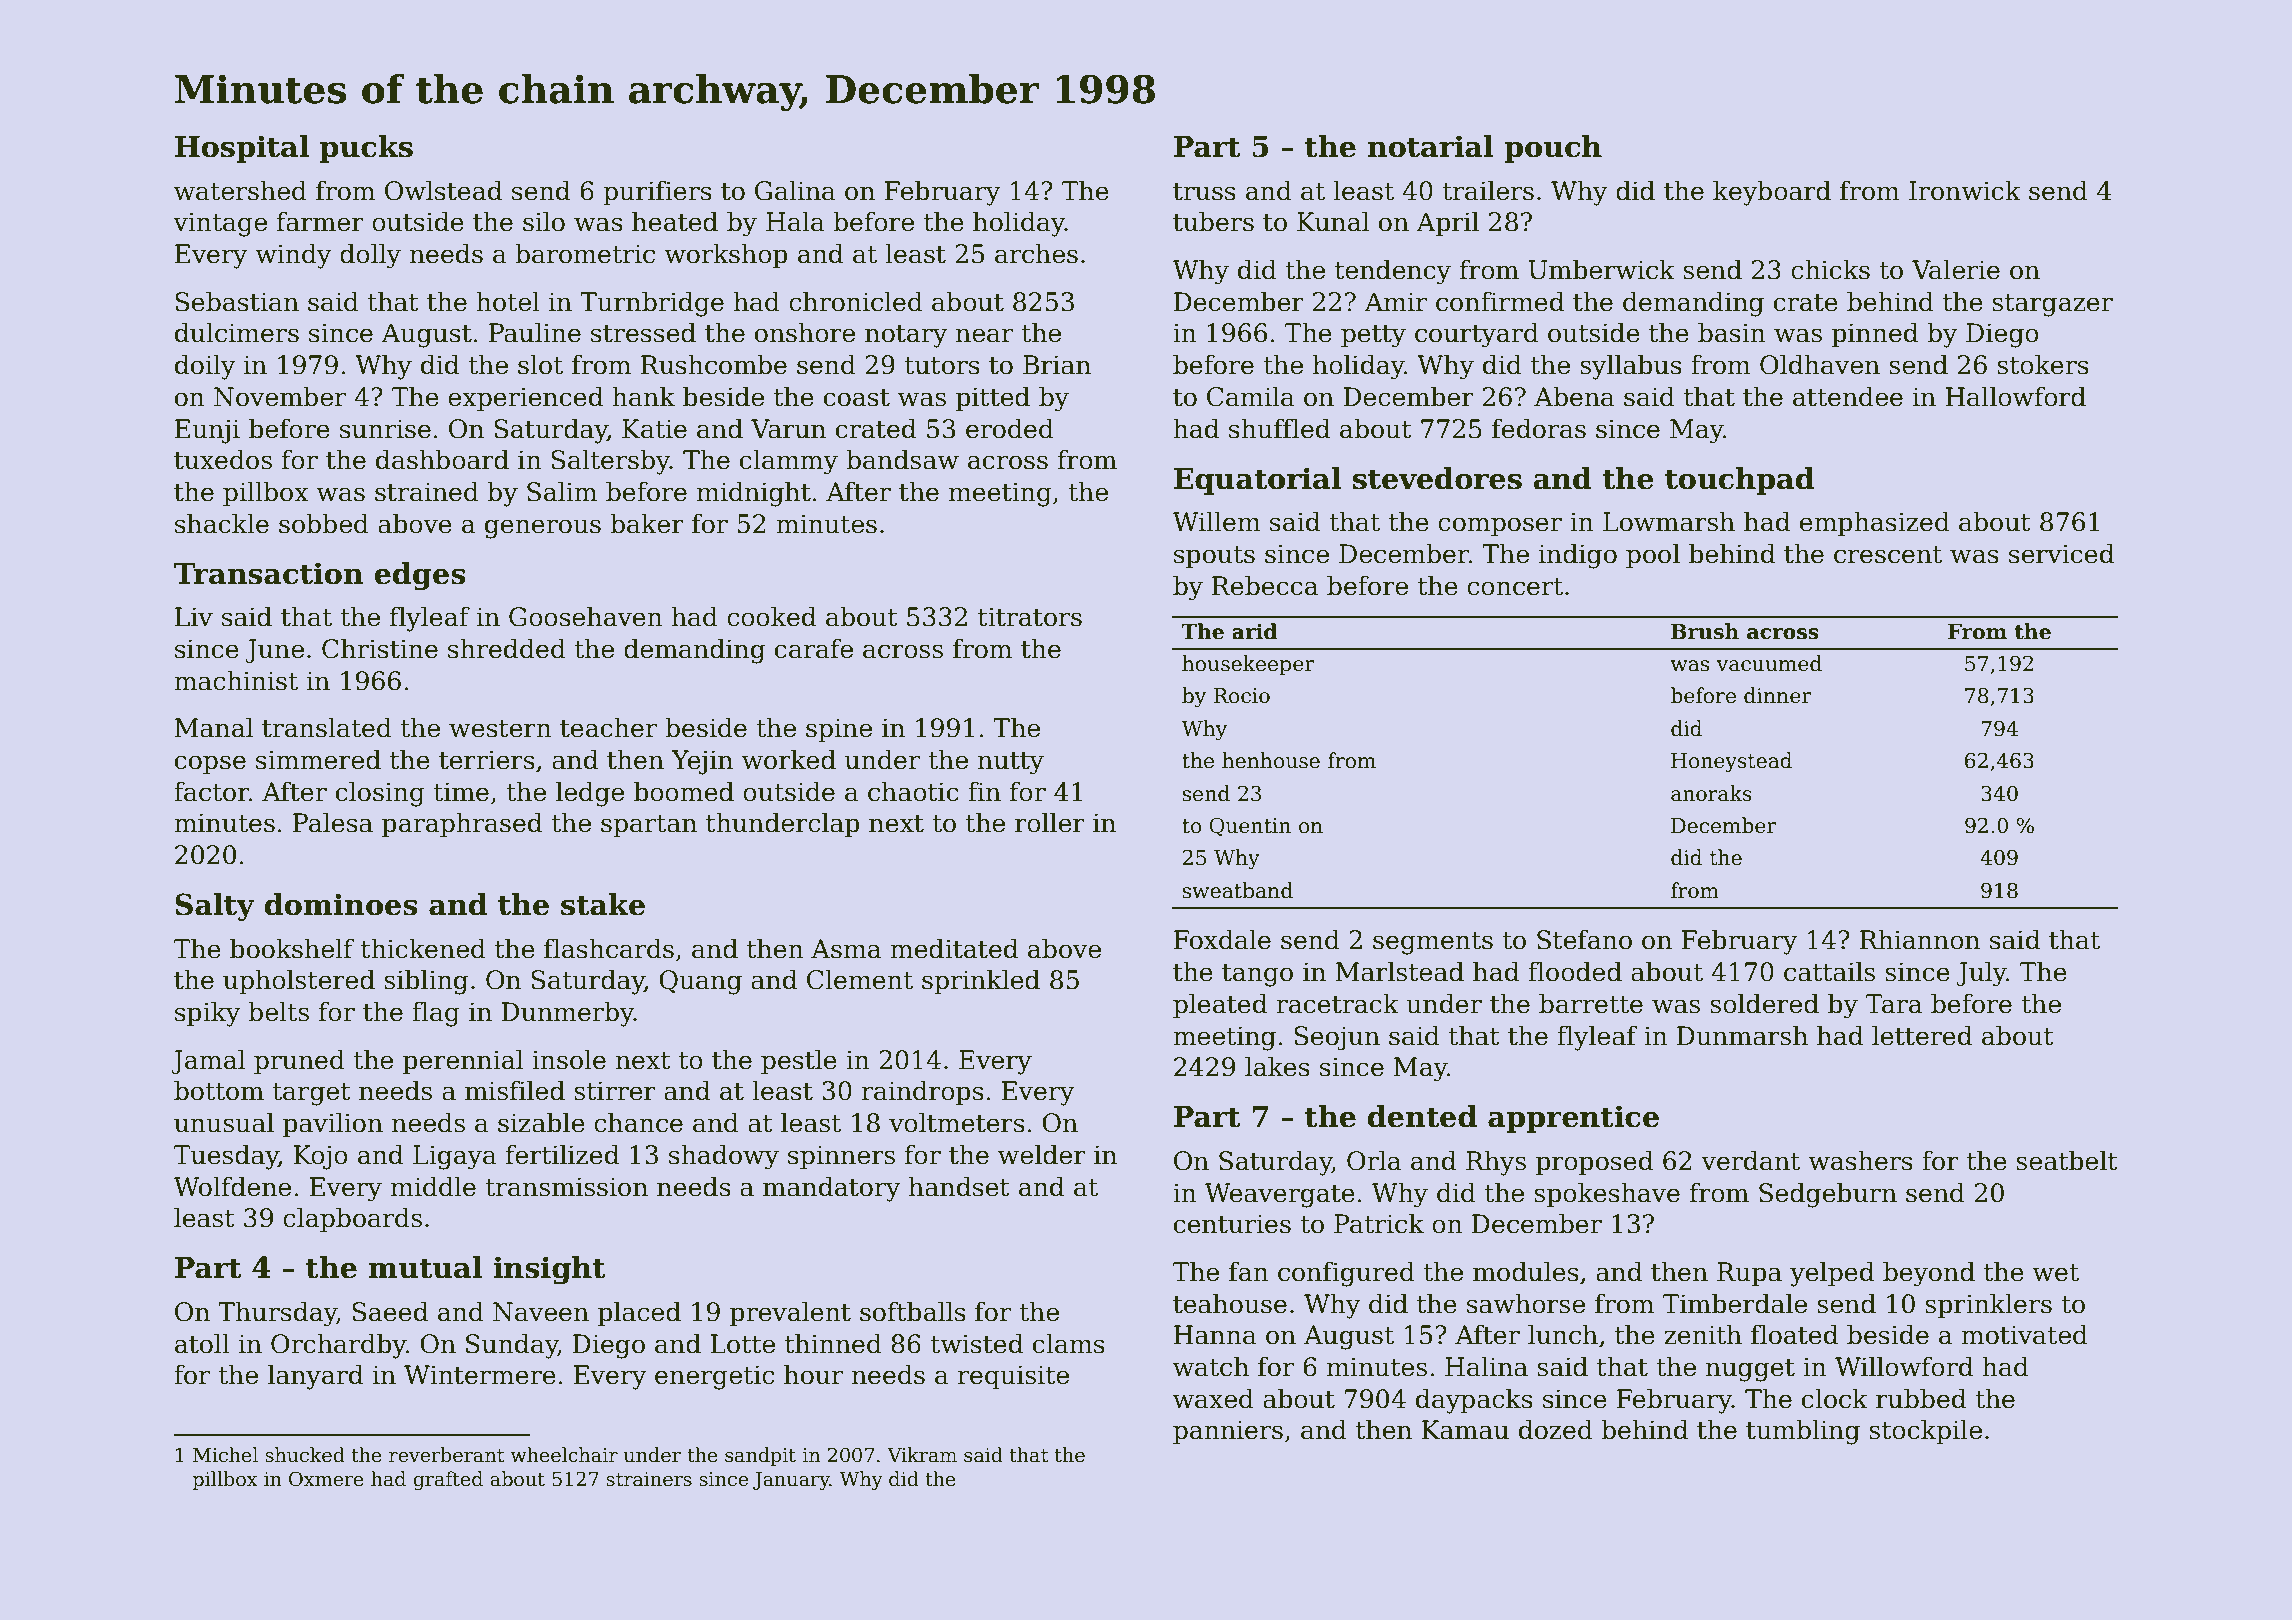  What do you see at coordinates (208, 1014) in the screenshot?
I see `spiky` at bounding box center [208, 1014].
